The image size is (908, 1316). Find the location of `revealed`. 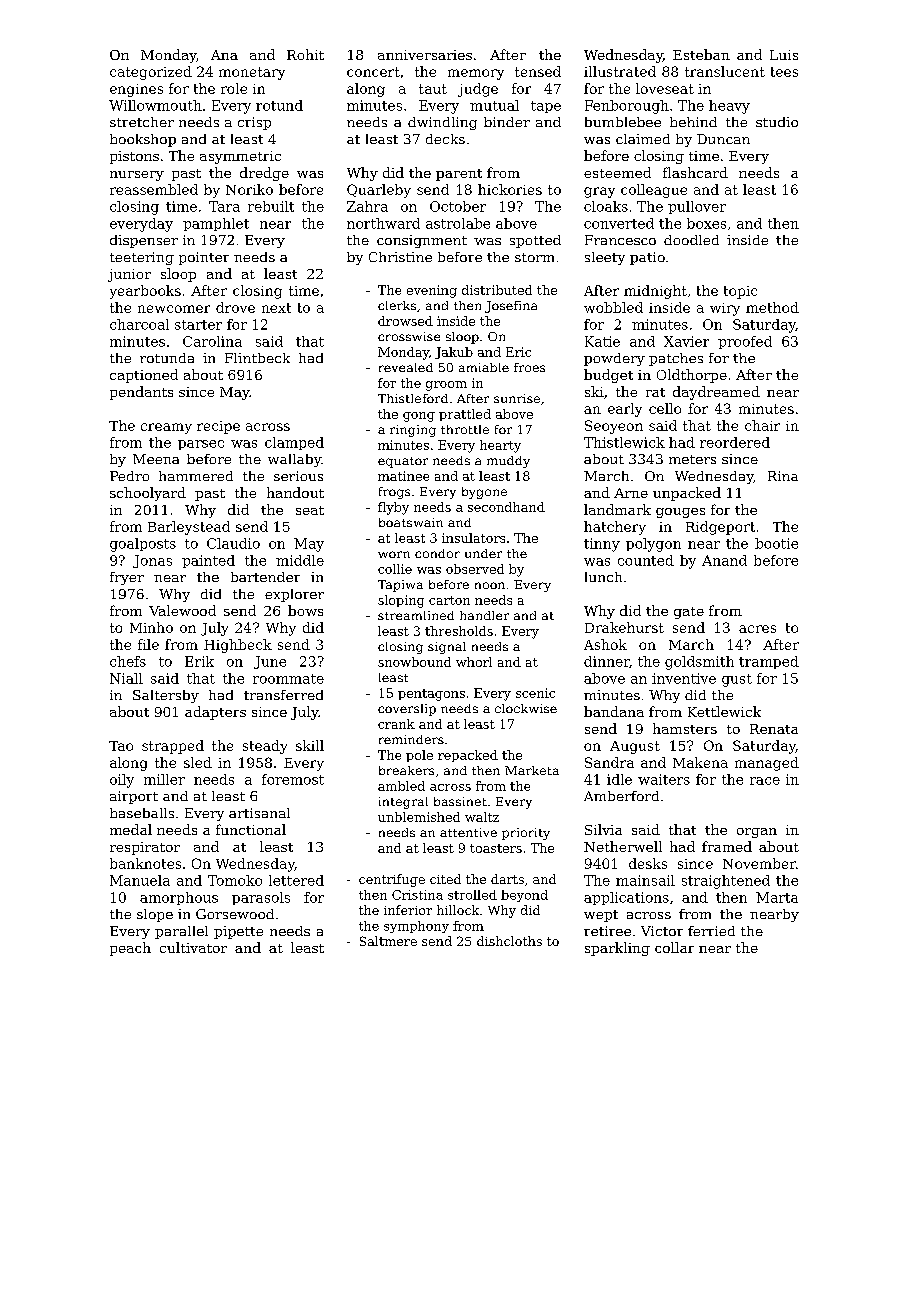

revealed is located at coordinates (406, 367).
